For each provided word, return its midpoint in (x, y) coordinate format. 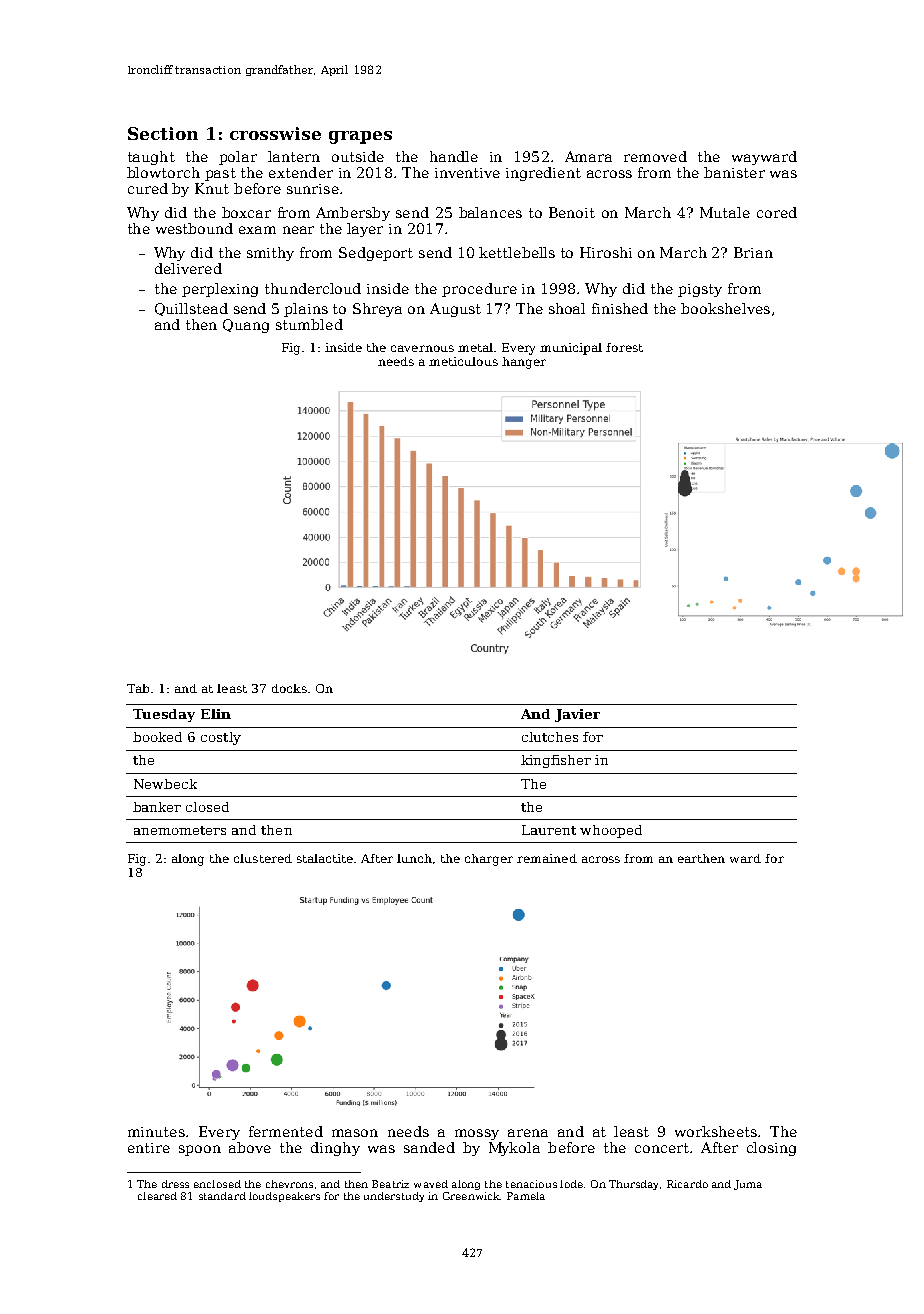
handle (454, 156)
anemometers (180, 830)
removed (655, 156)
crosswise (275, 133)
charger (489, 860)
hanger (524, 363)
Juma (748, 1185)
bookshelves (725, 308)
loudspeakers (284, 1197)
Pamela (526, 1196)
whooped (611, 831)
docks (289, 688)
